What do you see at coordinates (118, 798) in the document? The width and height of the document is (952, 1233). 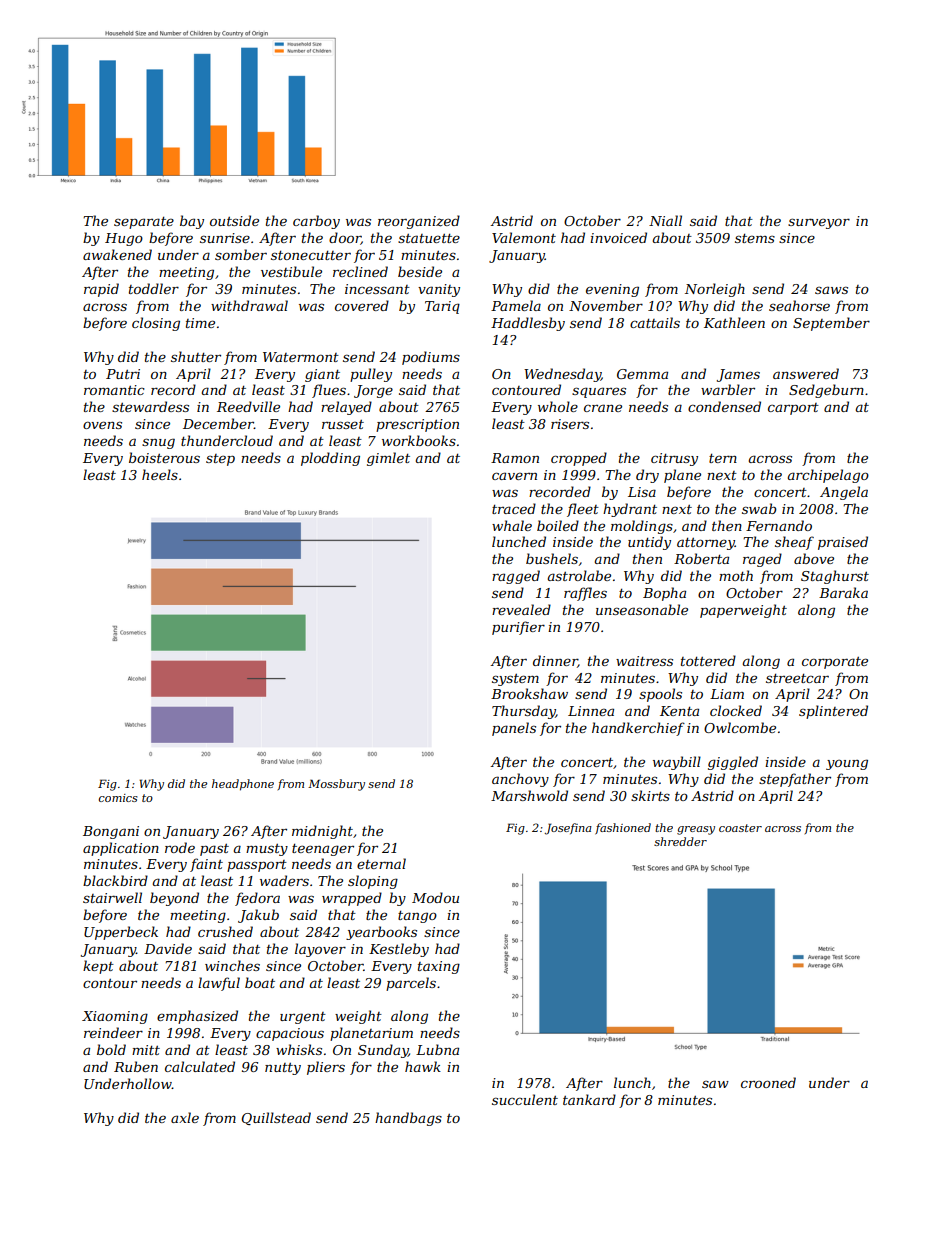 I see `comics` at bounding box center [118, 798].
